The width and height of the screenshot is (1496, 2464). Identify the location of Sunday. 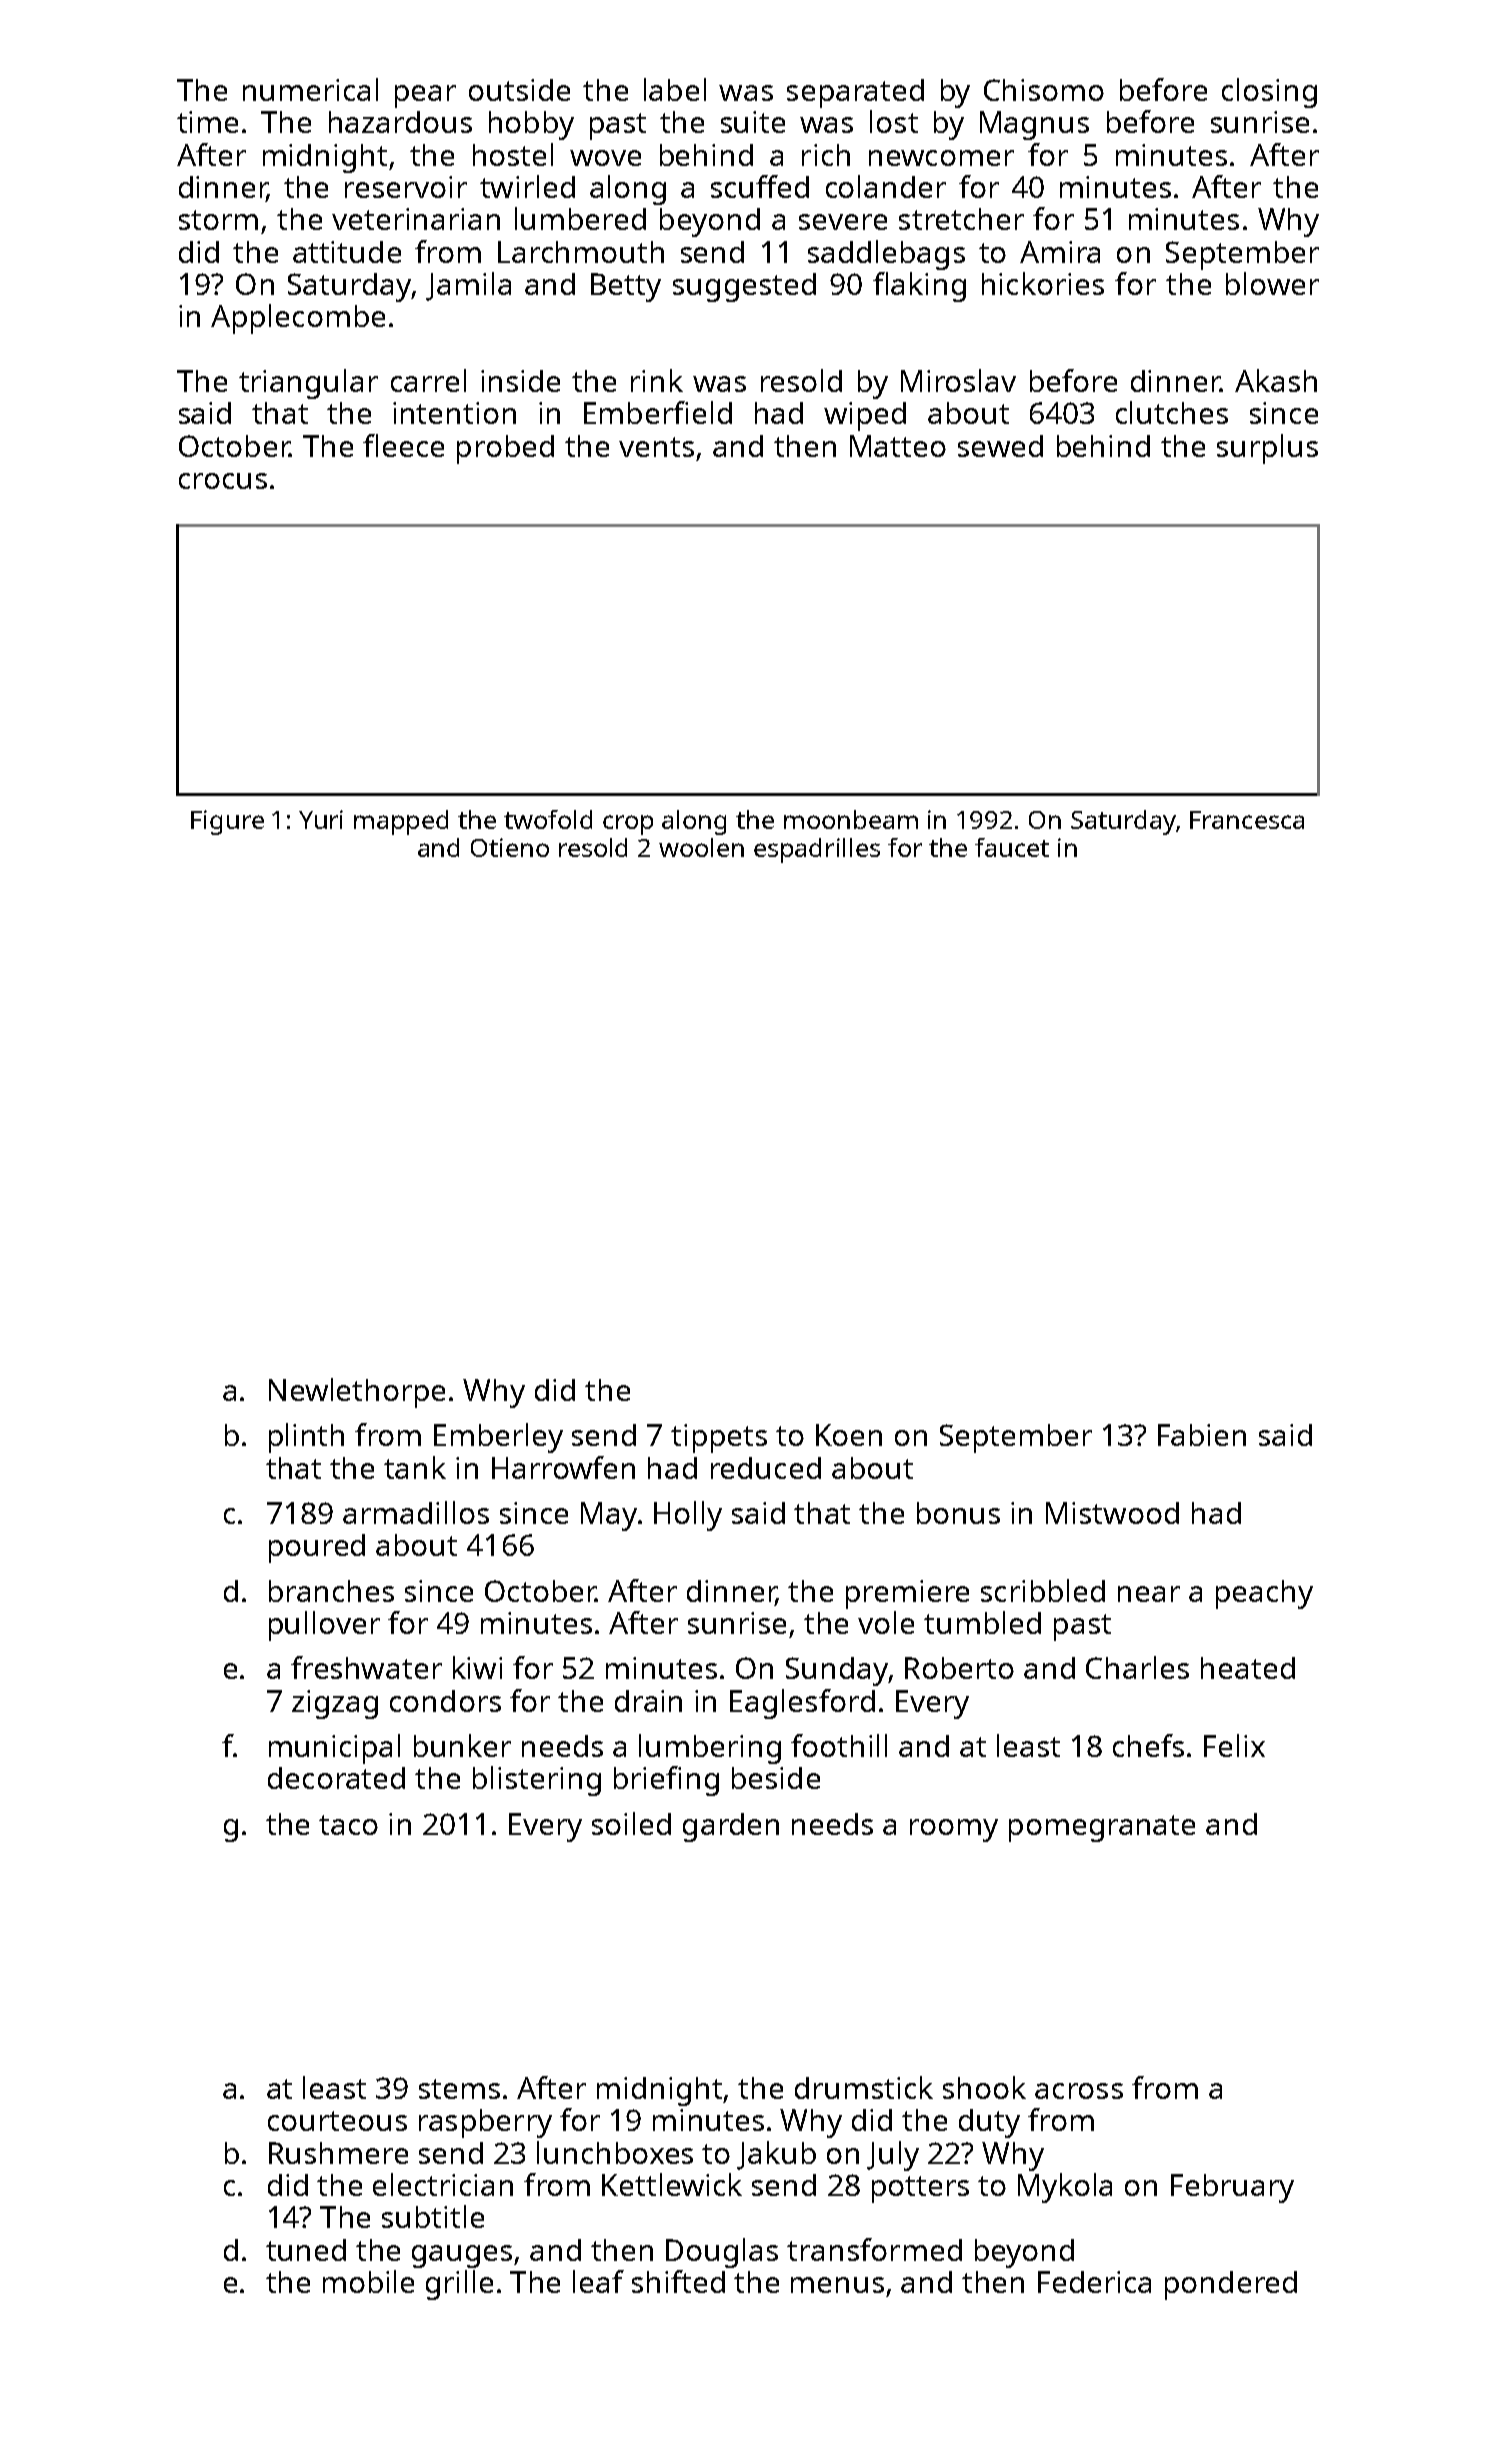
(837, 1671).
